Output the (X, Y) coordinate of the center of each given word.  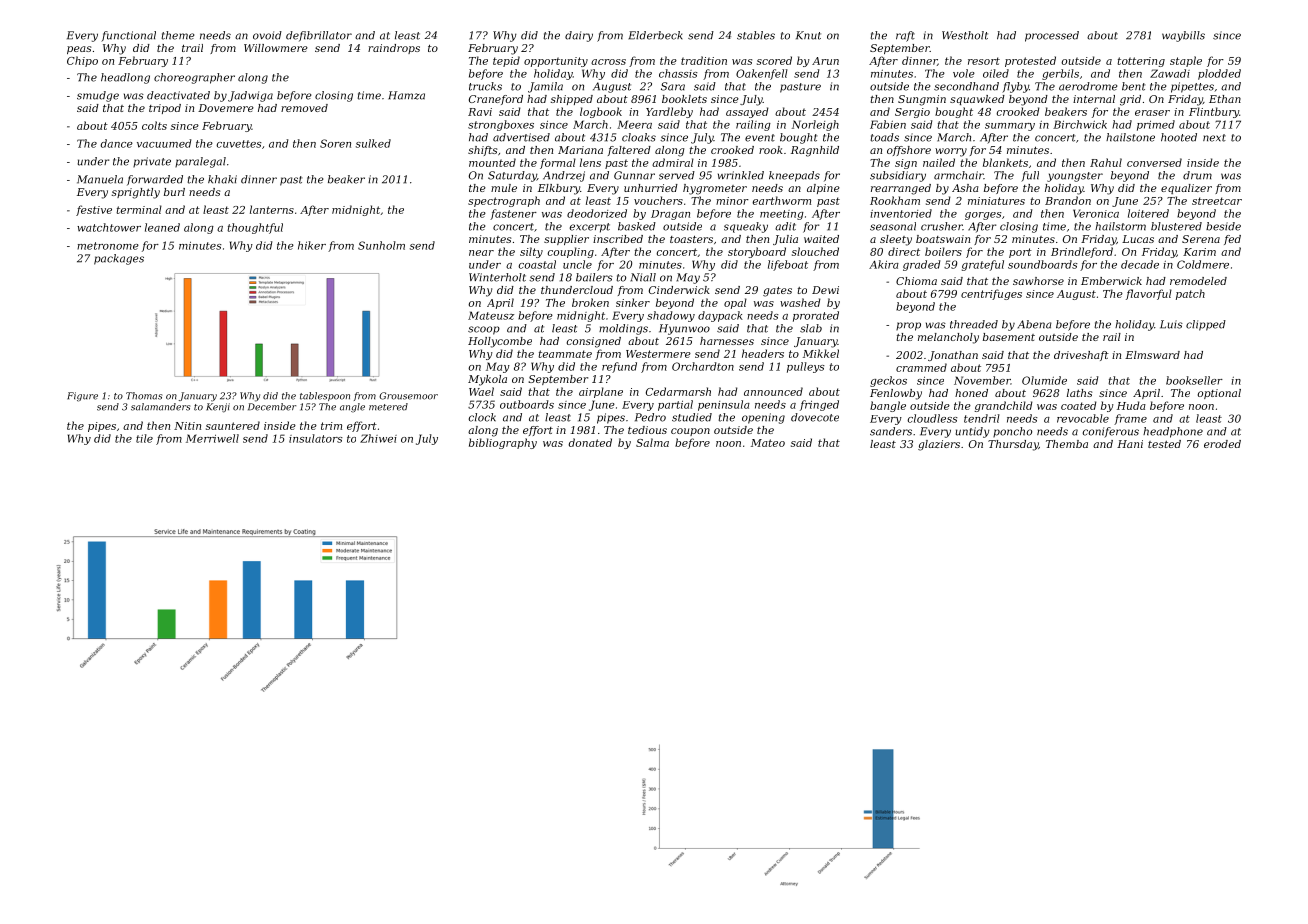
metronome (108, 246)
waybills (1183, 36)
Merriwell (212, 438)
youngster (1075, 177)
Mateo (768, 443)
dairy (579, 36)
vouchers (658, 200)
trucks (485, 86)
